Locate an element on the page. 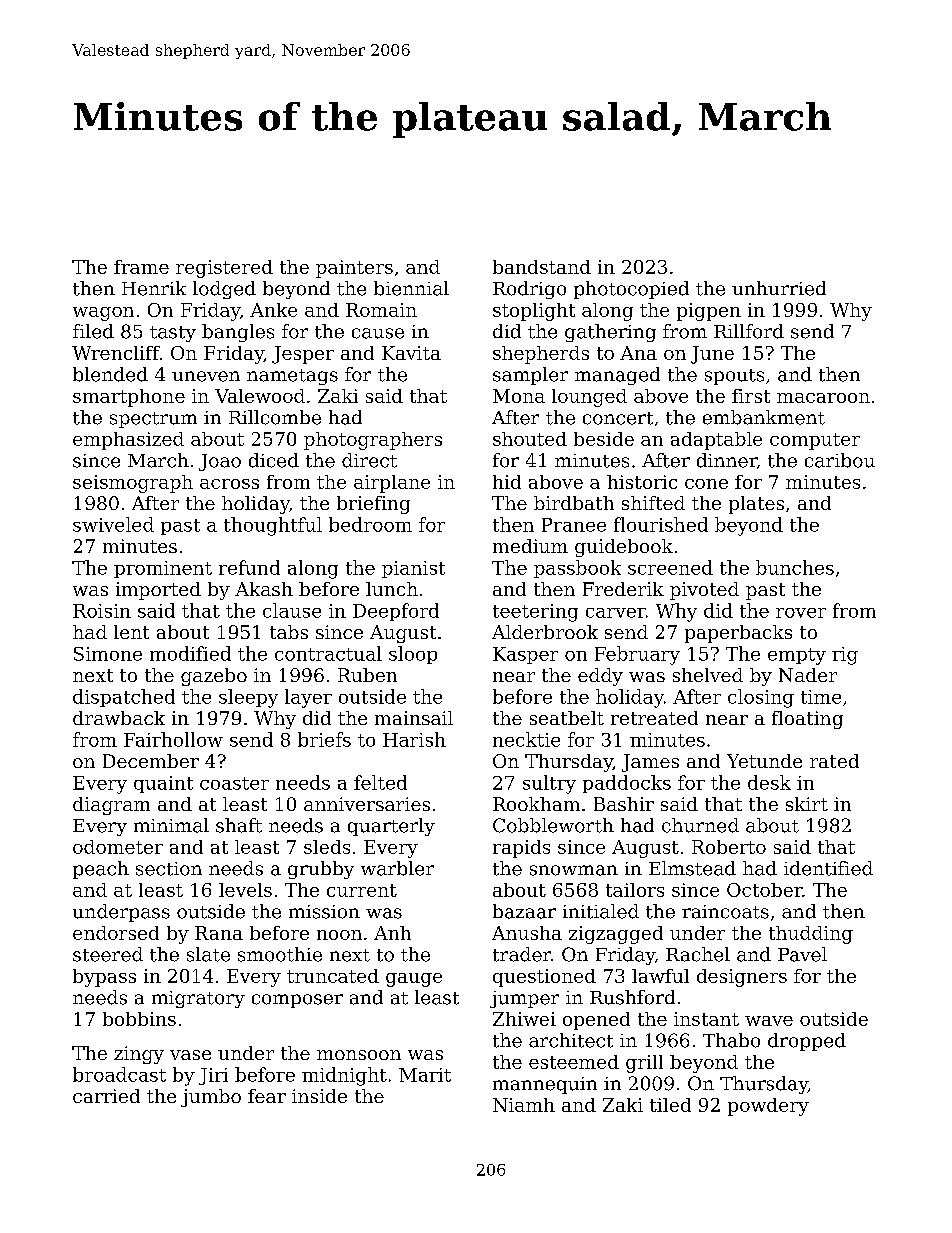  unhurried is located at coordinates (779, 288).
